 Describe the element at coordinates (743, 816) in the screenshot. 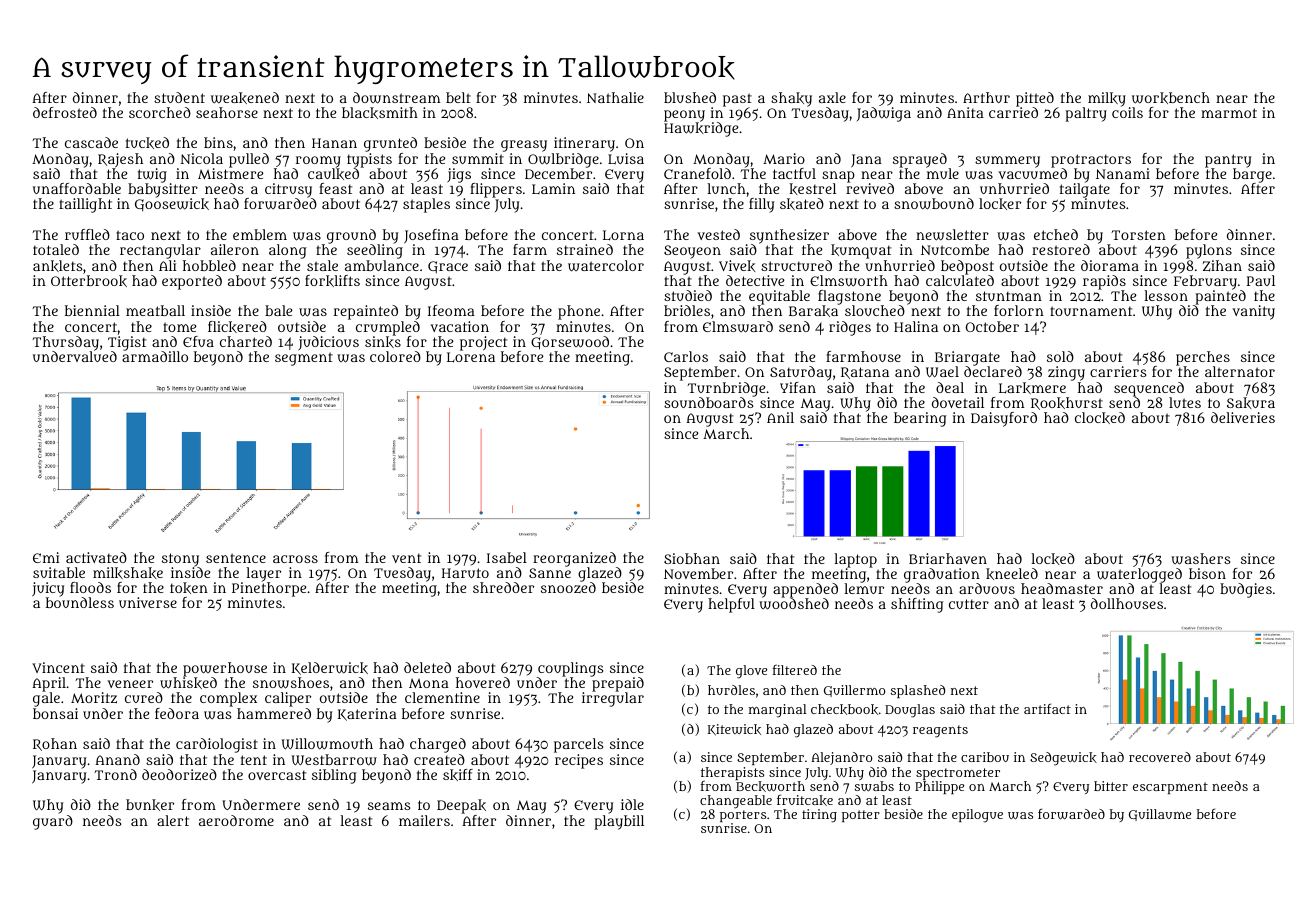

I see `porters` at that location.
